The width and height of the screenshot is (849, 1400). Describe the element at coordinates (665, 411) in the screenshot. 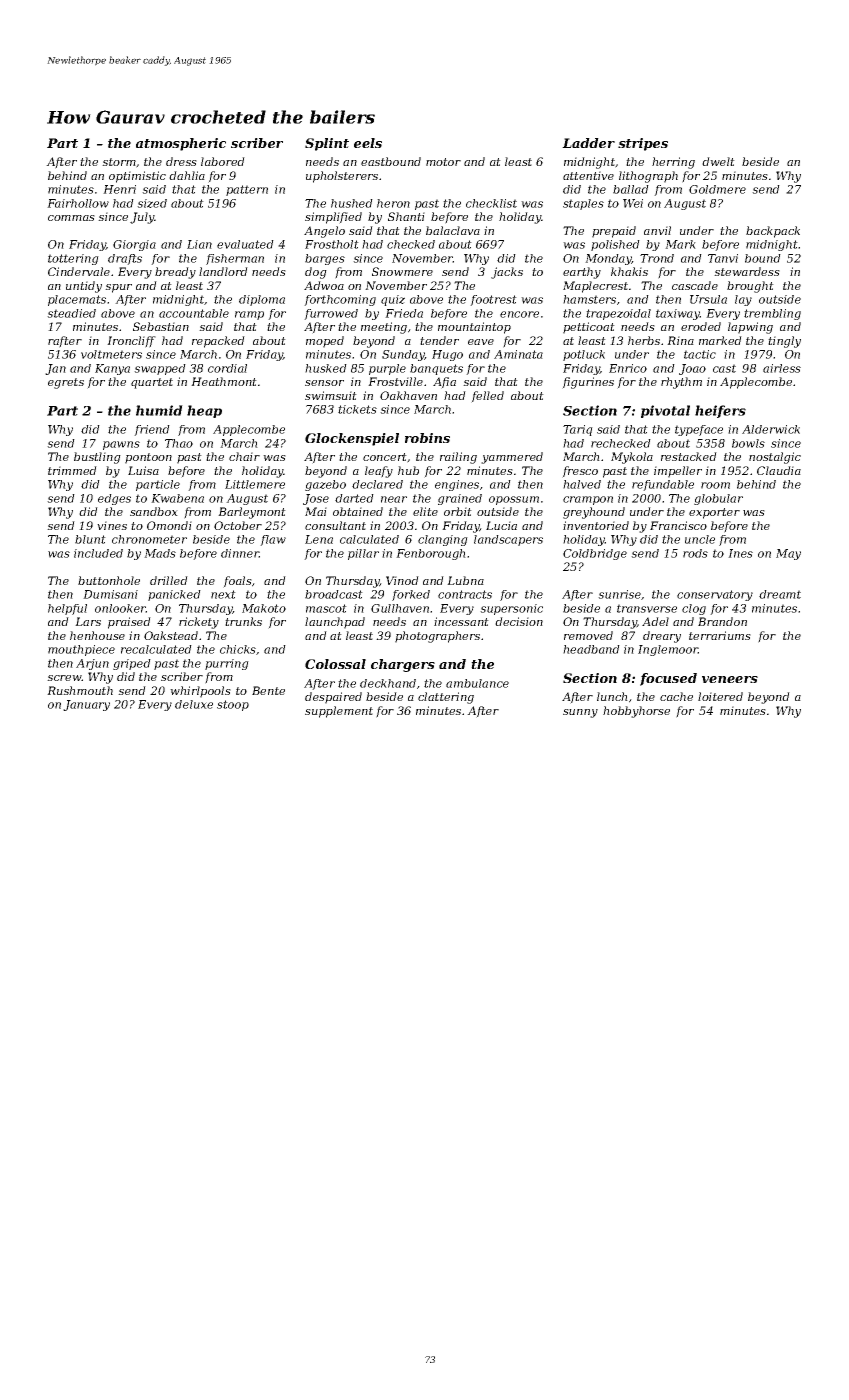

I see `pivotal` at that location.
